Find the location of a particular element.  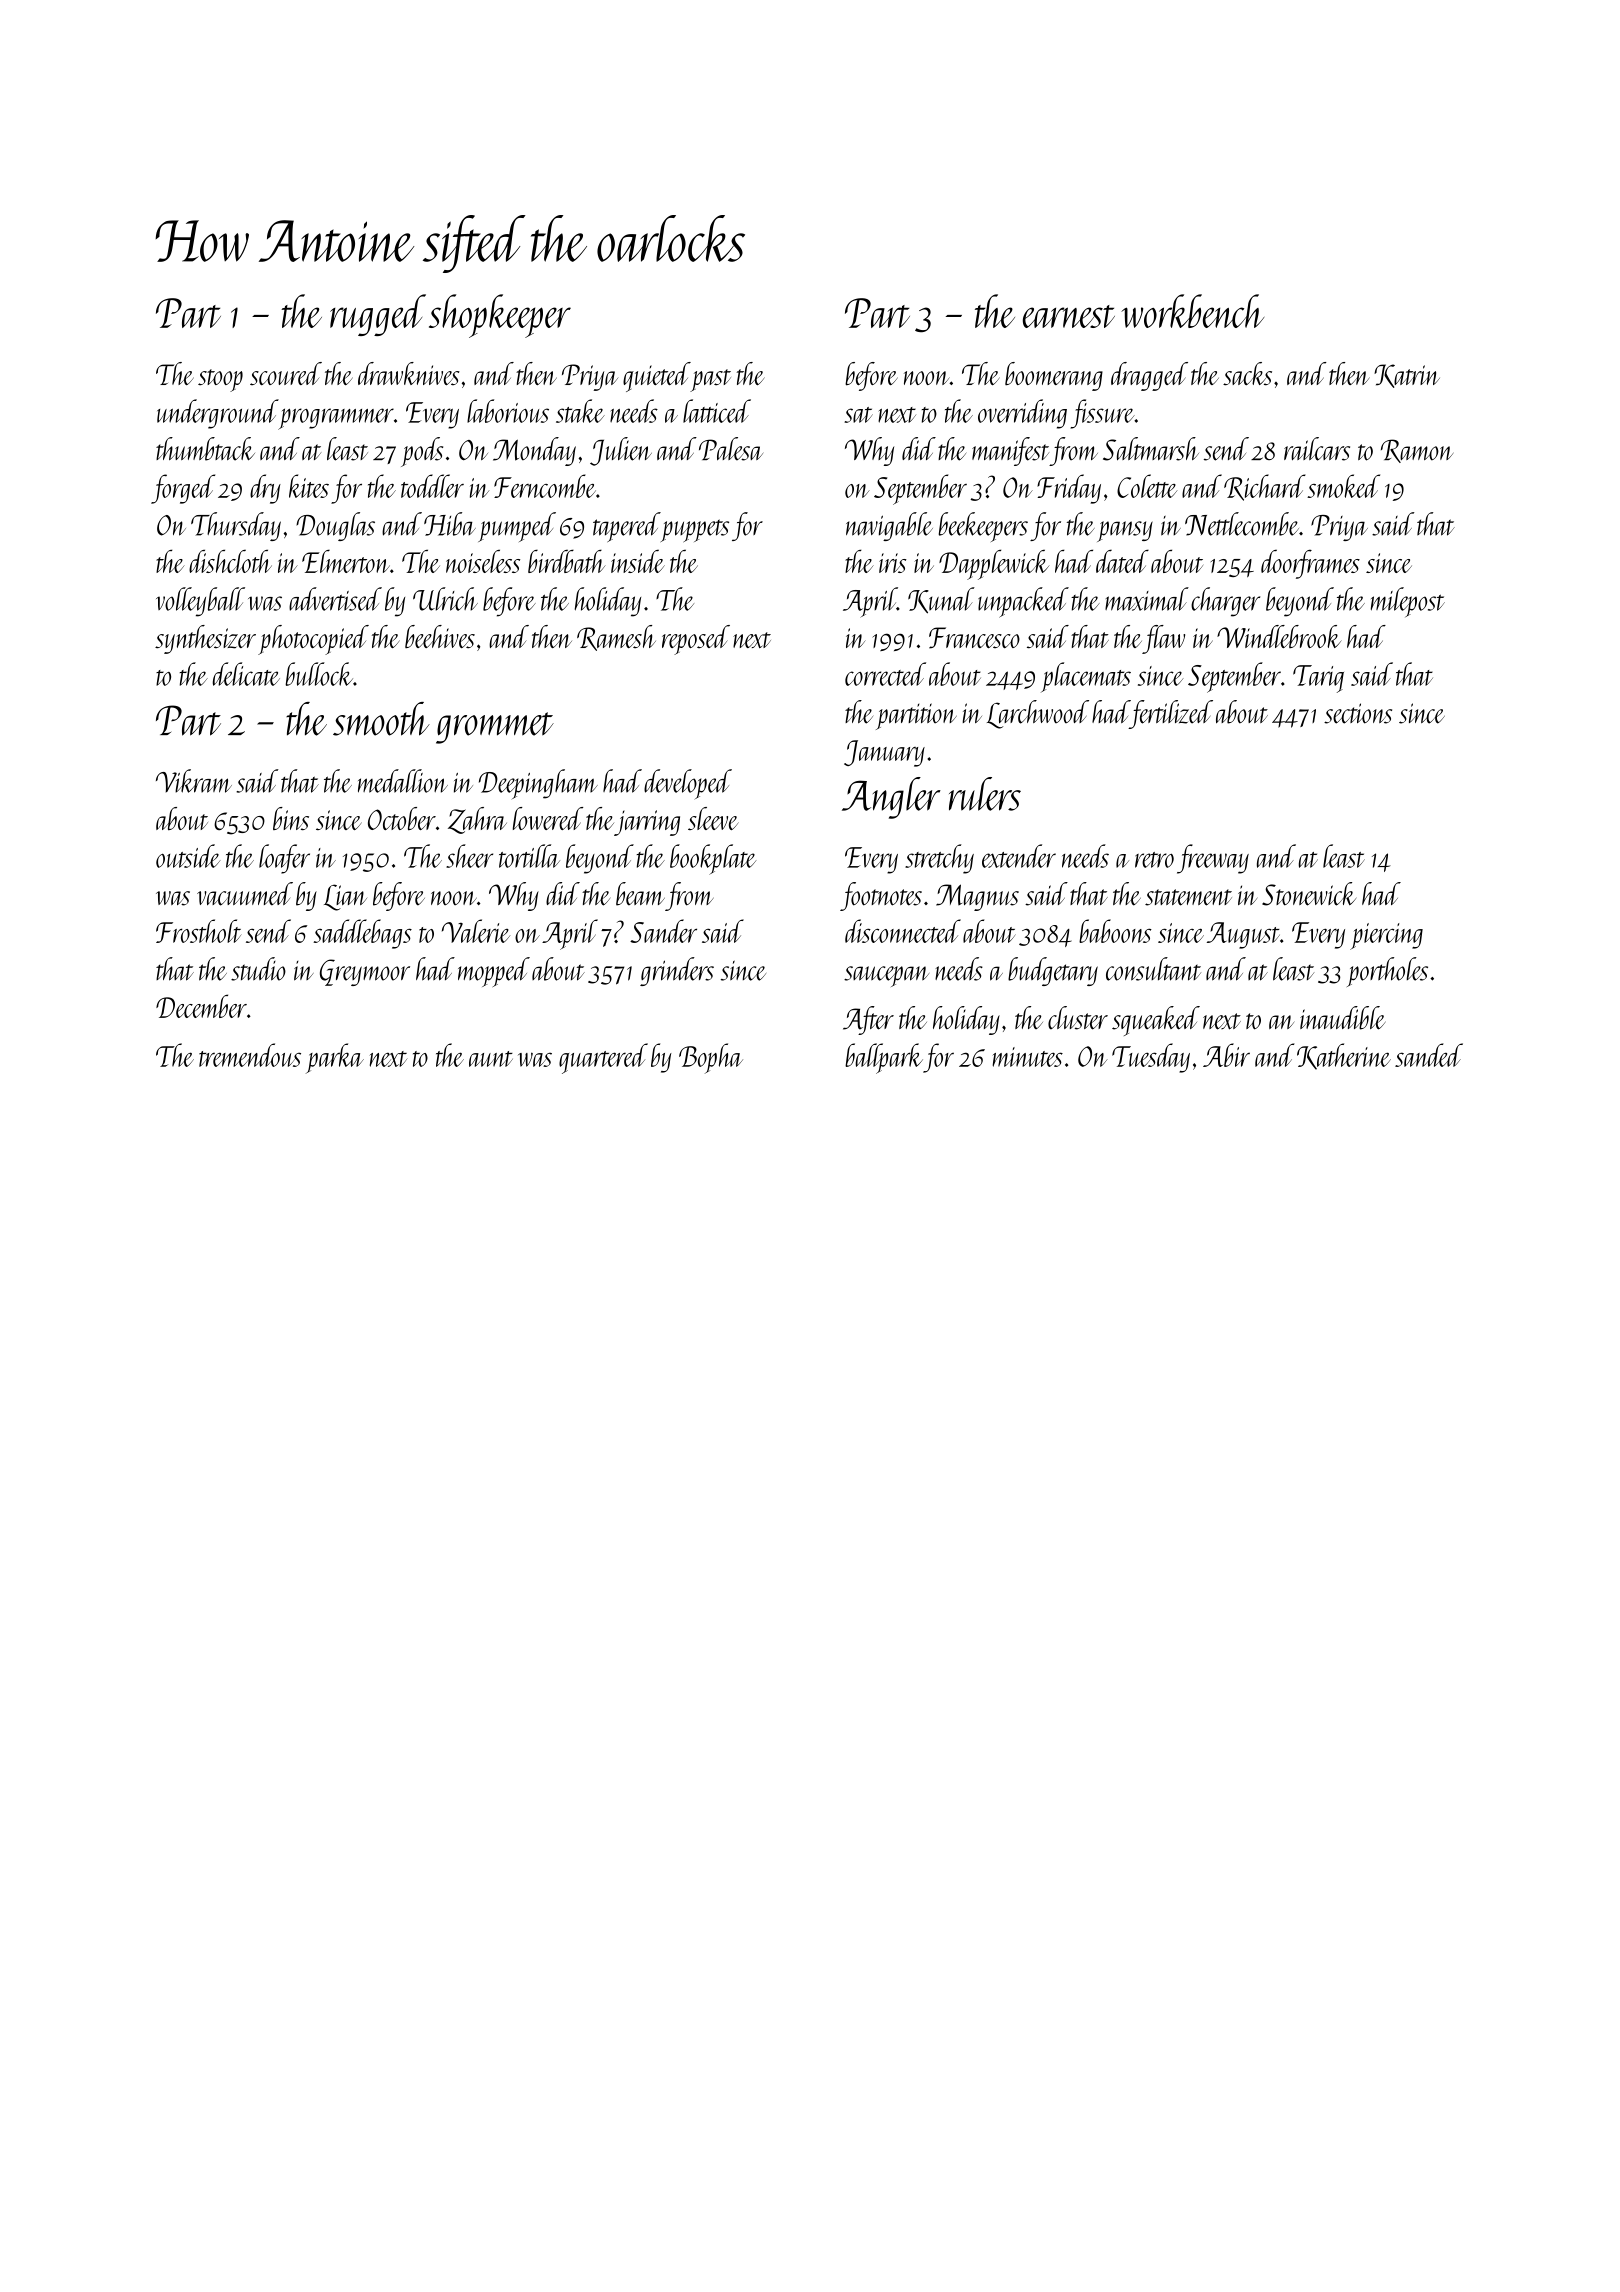

reposed is located at coordinates (696, 640).
